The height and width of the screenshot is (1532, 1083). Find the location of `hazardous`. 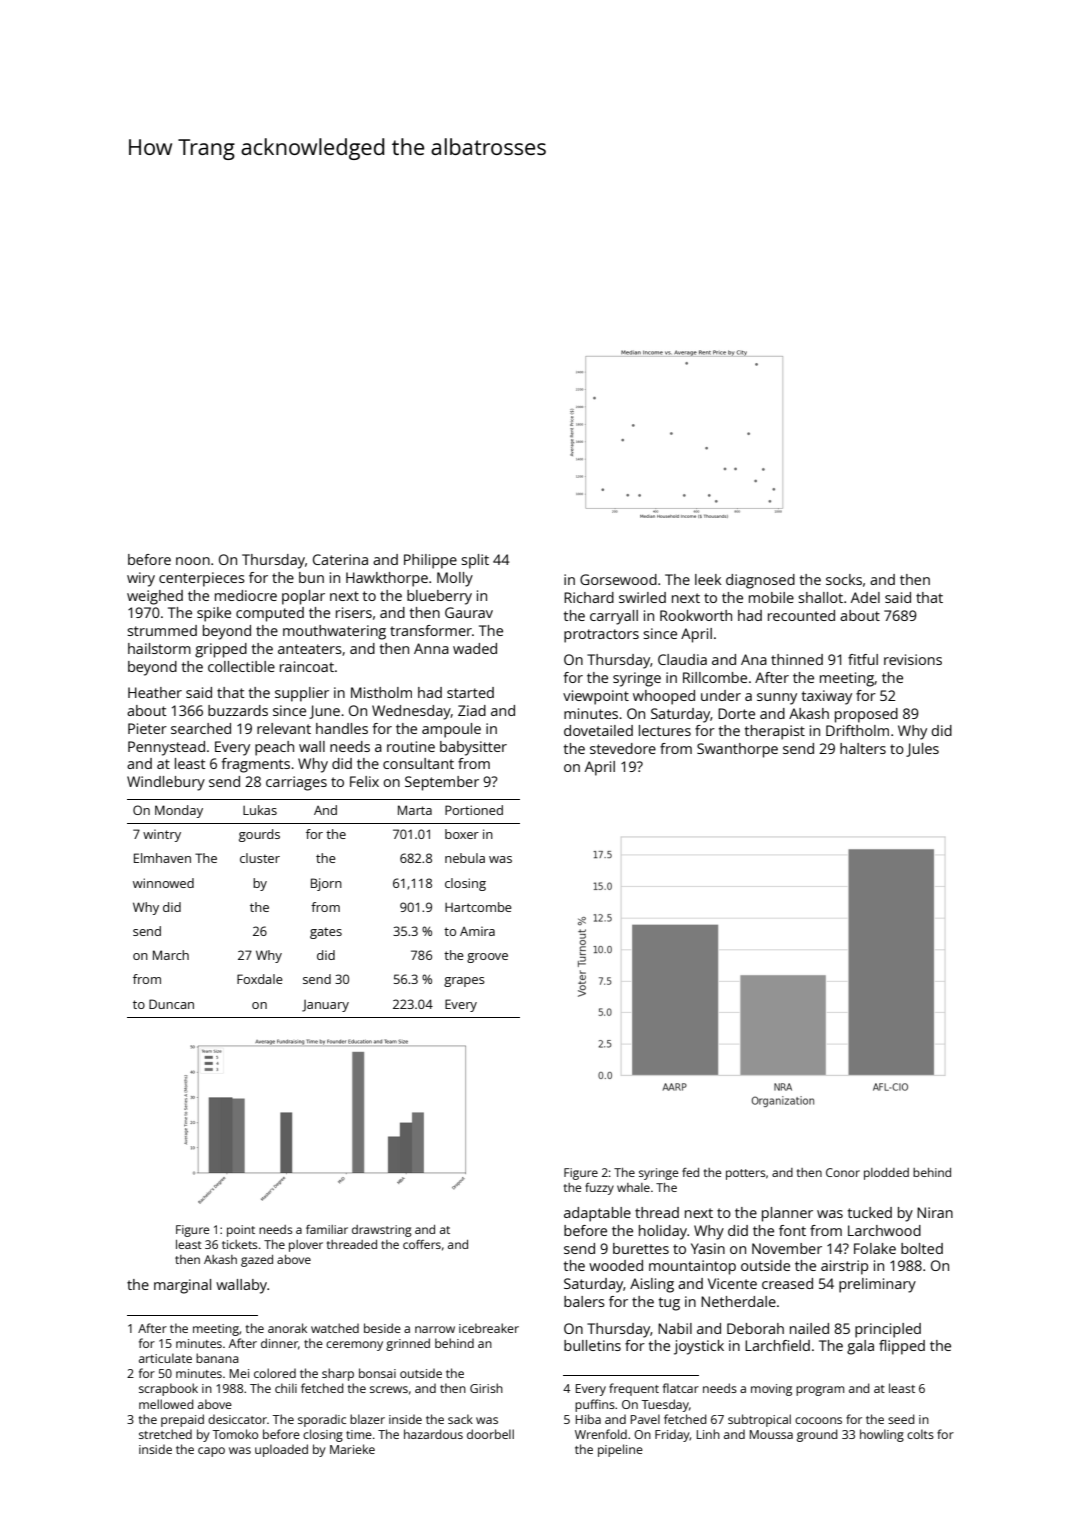

hazardous is located at coordinates (433, 1434).
